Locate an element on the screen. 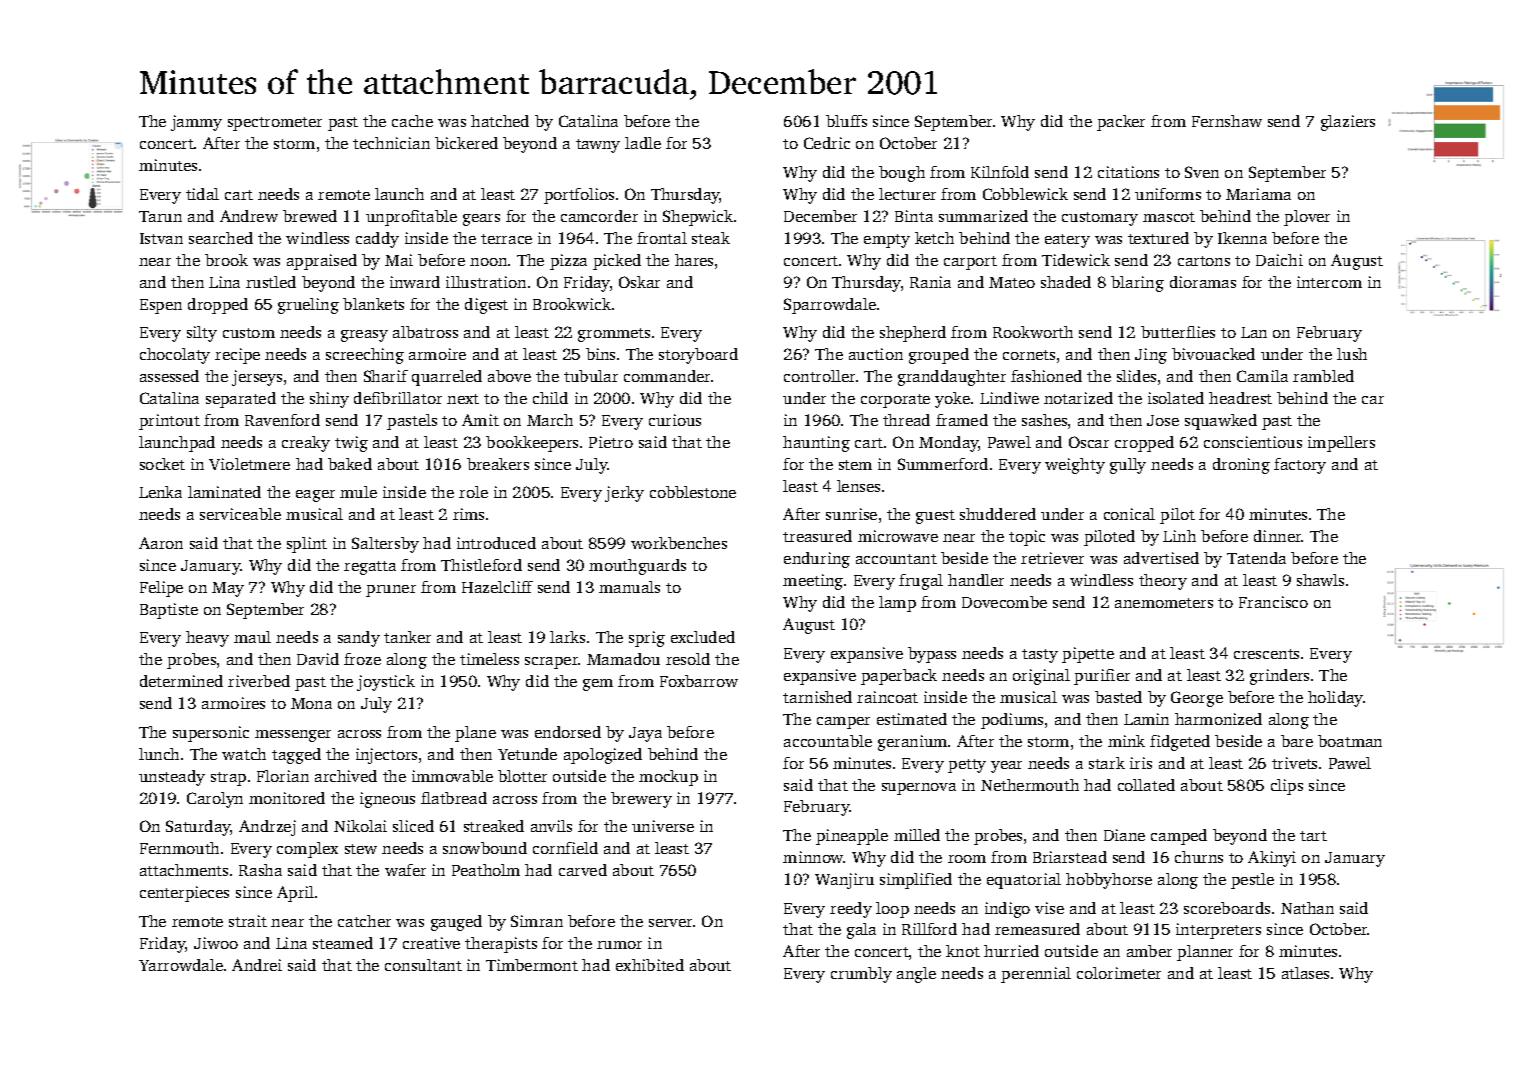 The image size is (1525, 1079). atlases is located at coordinates (1305, 973).
